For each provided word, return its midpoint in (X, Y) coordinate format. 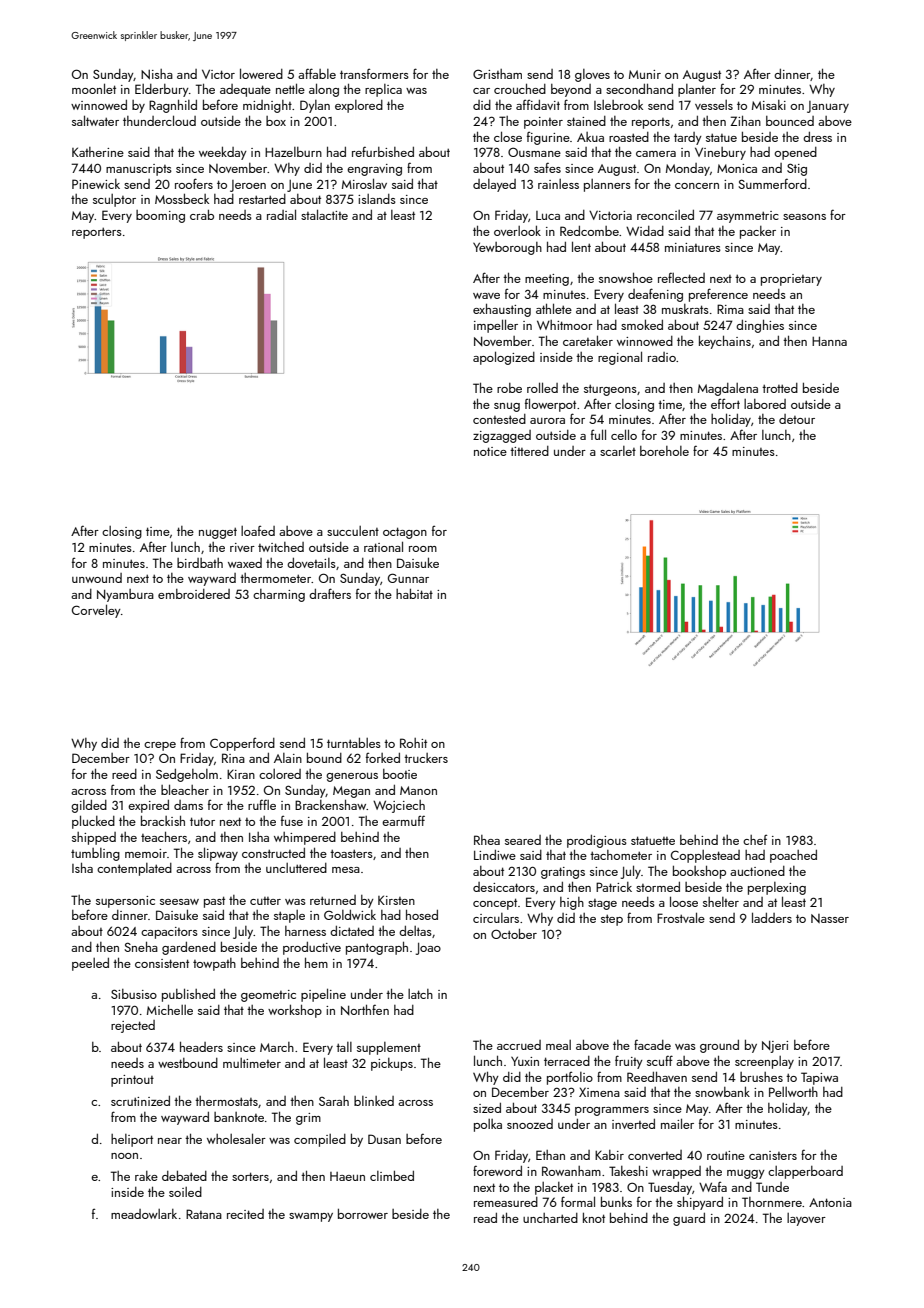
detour (797, 419)
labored (765, 404)
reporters (97, 233)
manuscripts (139, 170)
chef (755, 839)
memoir (146, 853)
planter (697, 90)
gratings (563, 873)
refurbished (383, 151)
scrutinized (140, 1101)
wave (486, 296)
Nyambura (125, 595)
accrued (519, 1045)
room (423, 549)
